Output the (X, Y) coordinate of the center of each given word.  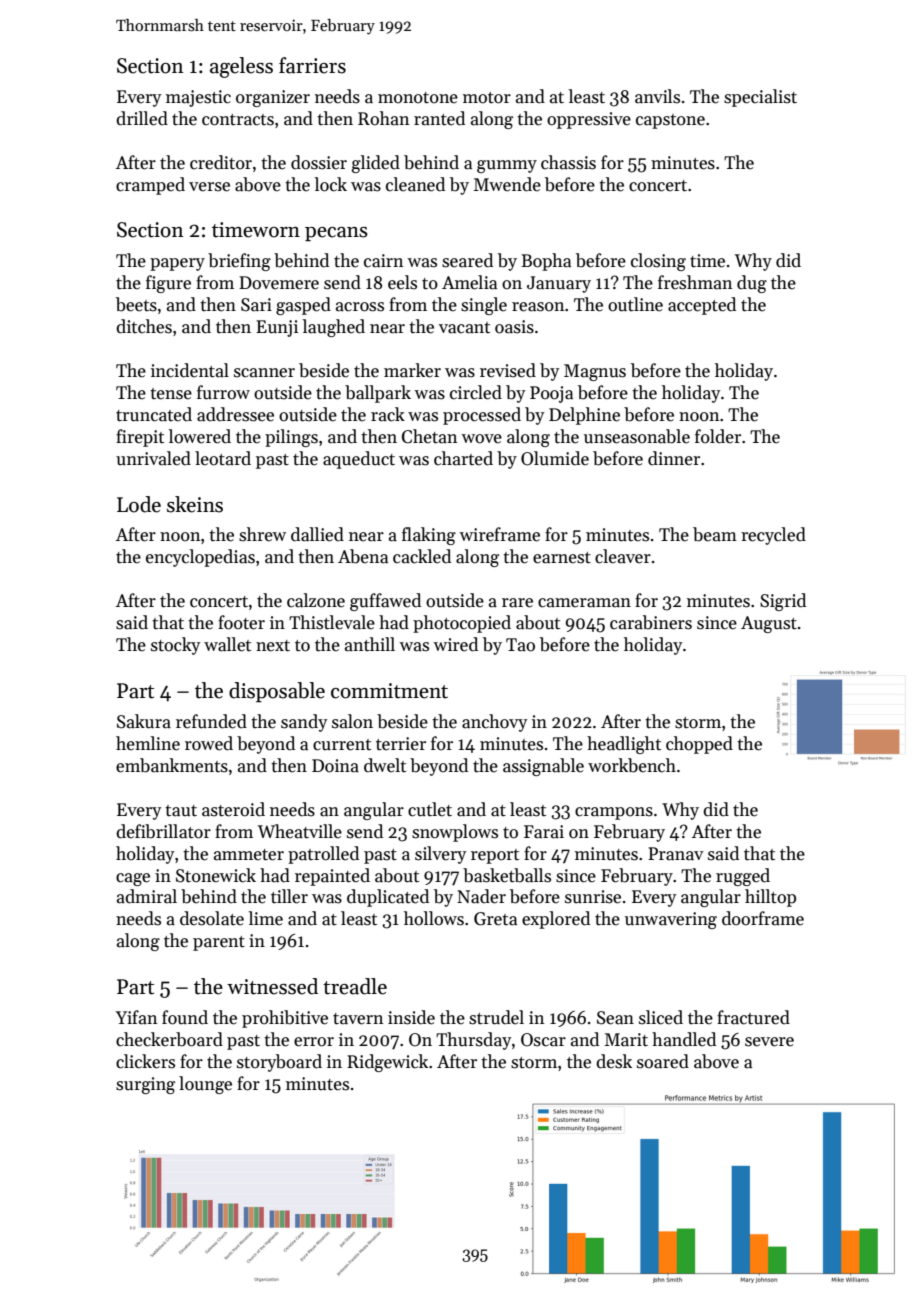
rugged (743, 877)
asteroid (233, 809)
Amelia (469, 282)
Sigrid (783, 602)
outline (635, 304)
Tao (520, 645)
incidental (190, 370)
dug (752, 284)
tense (171, 394)
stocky (176, 646)
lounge (205, 1085)
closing (658, 262)
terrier (401, 744)
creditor (221, 162)
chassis (568, 162)
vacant (464, 328)
